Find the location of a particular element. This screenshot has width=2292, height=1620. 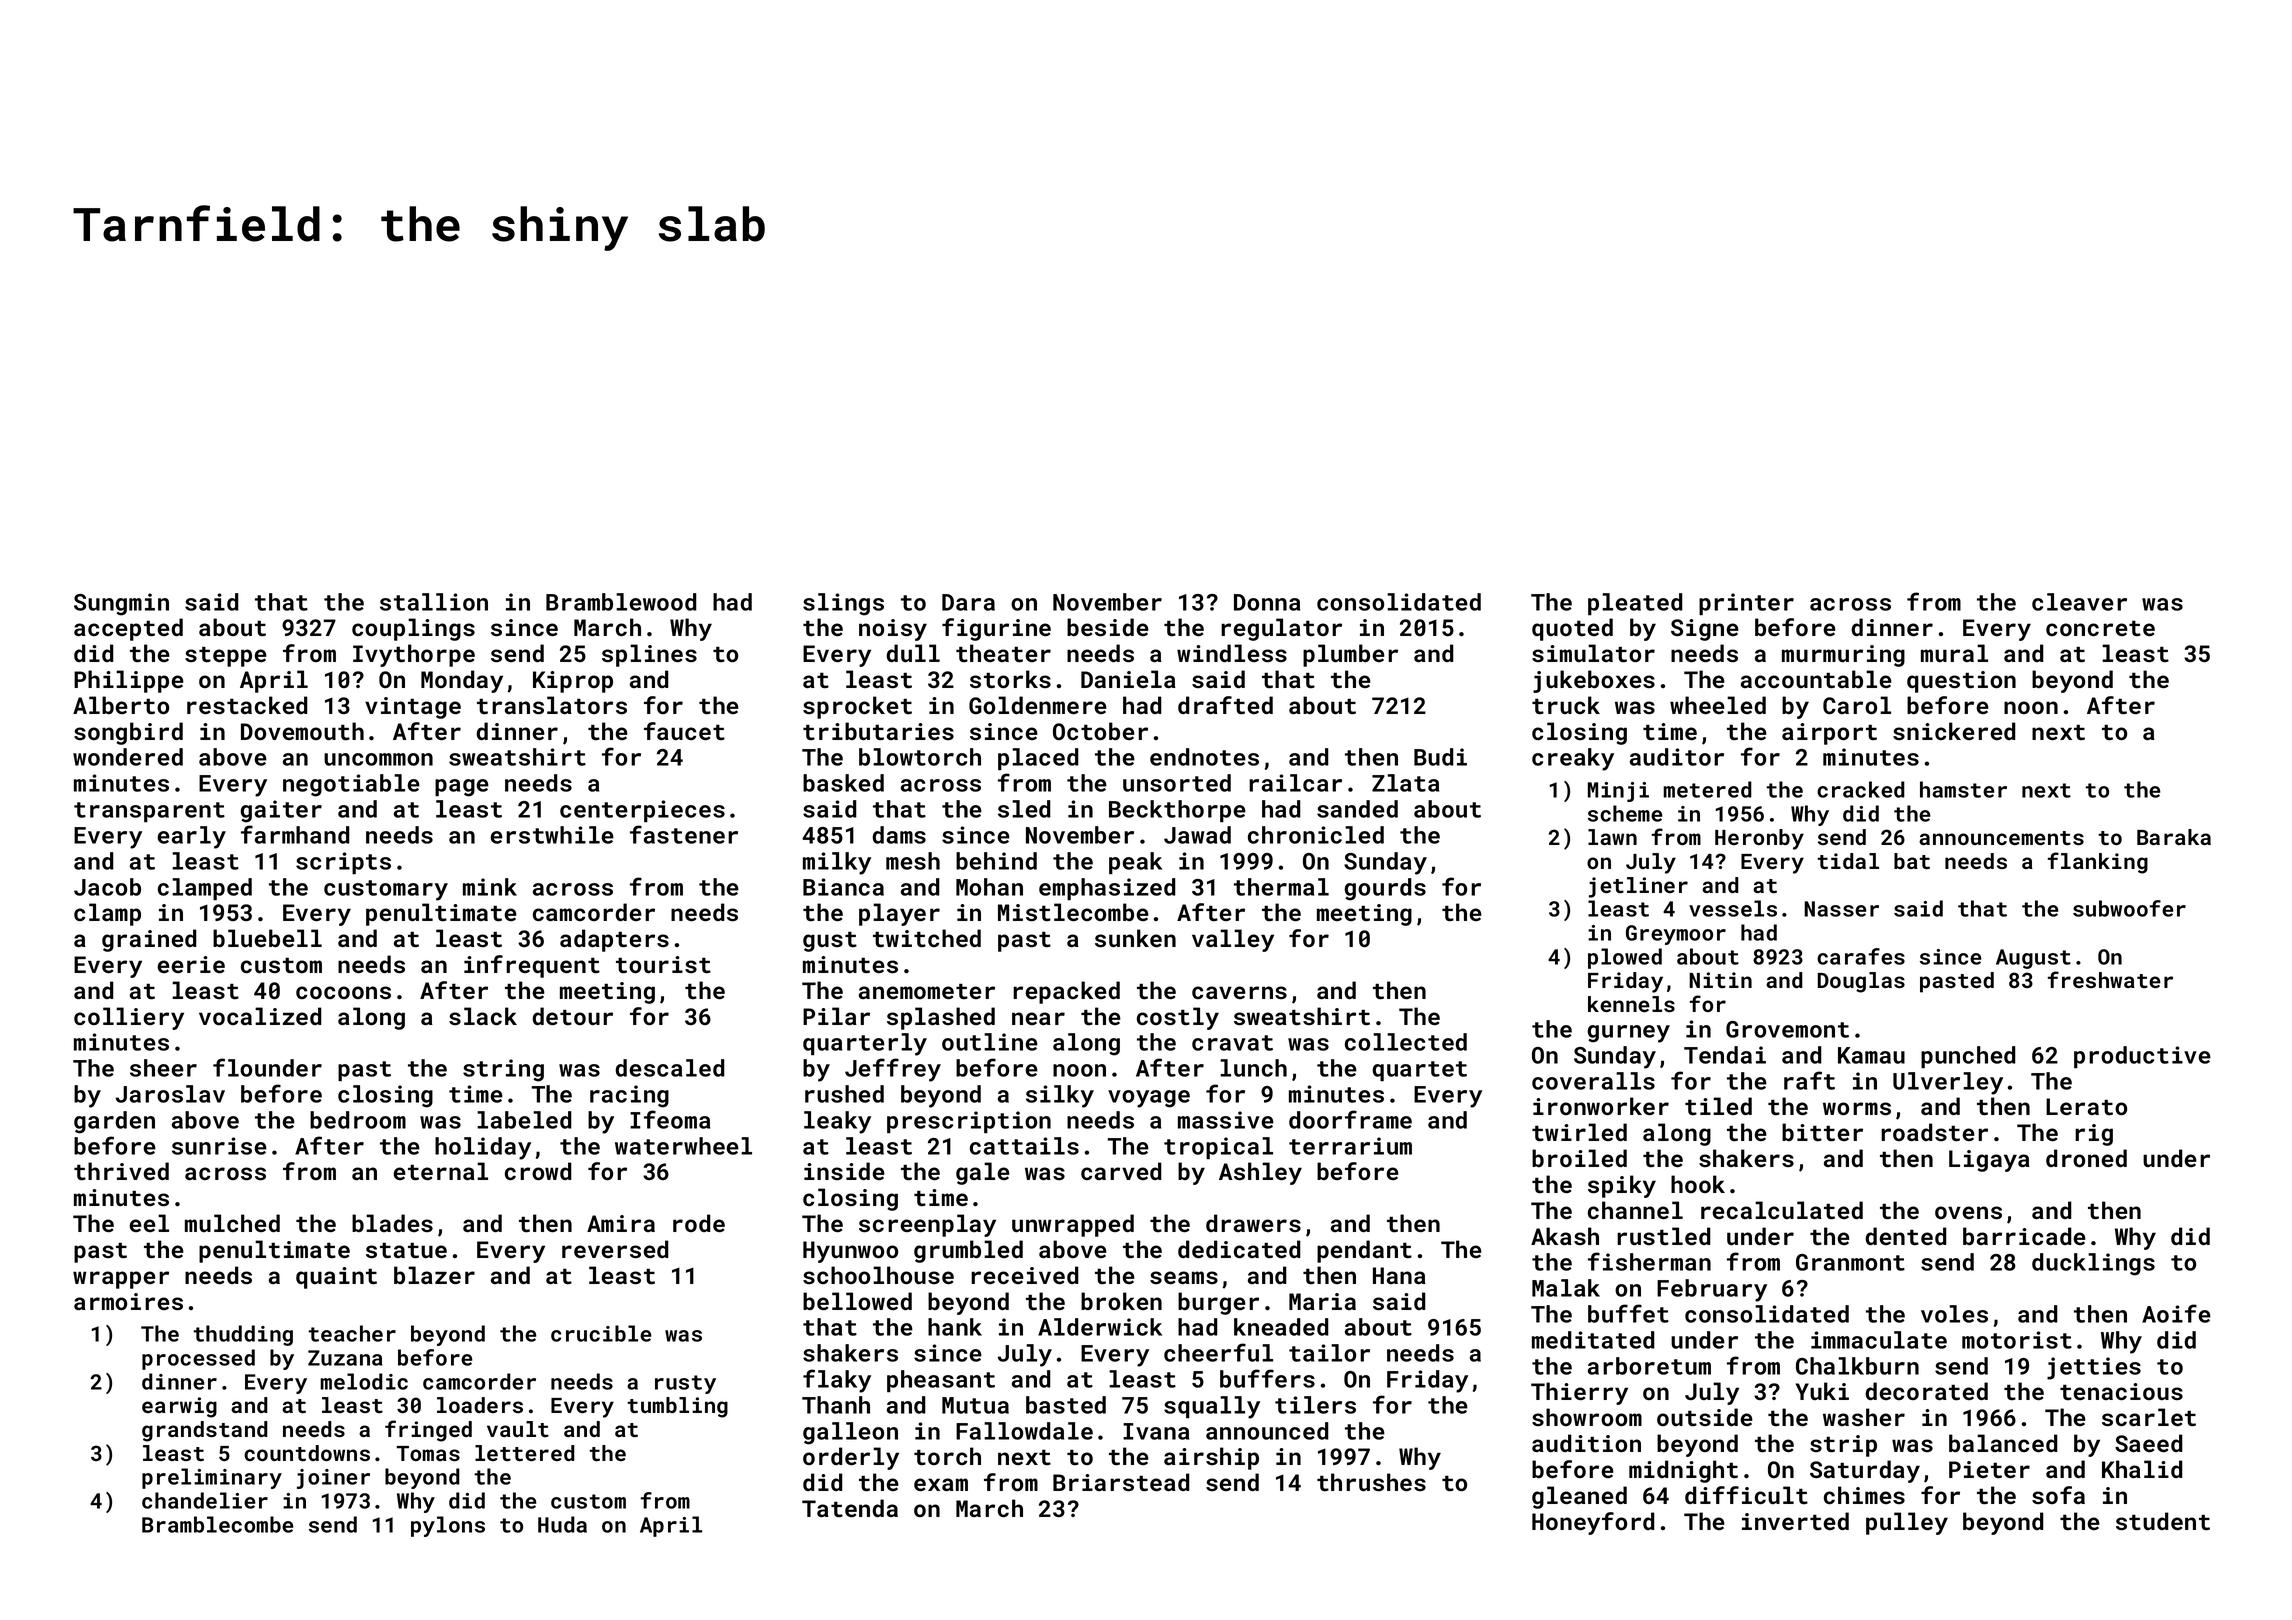

Mutua is located at coordinates (975, 1405).
